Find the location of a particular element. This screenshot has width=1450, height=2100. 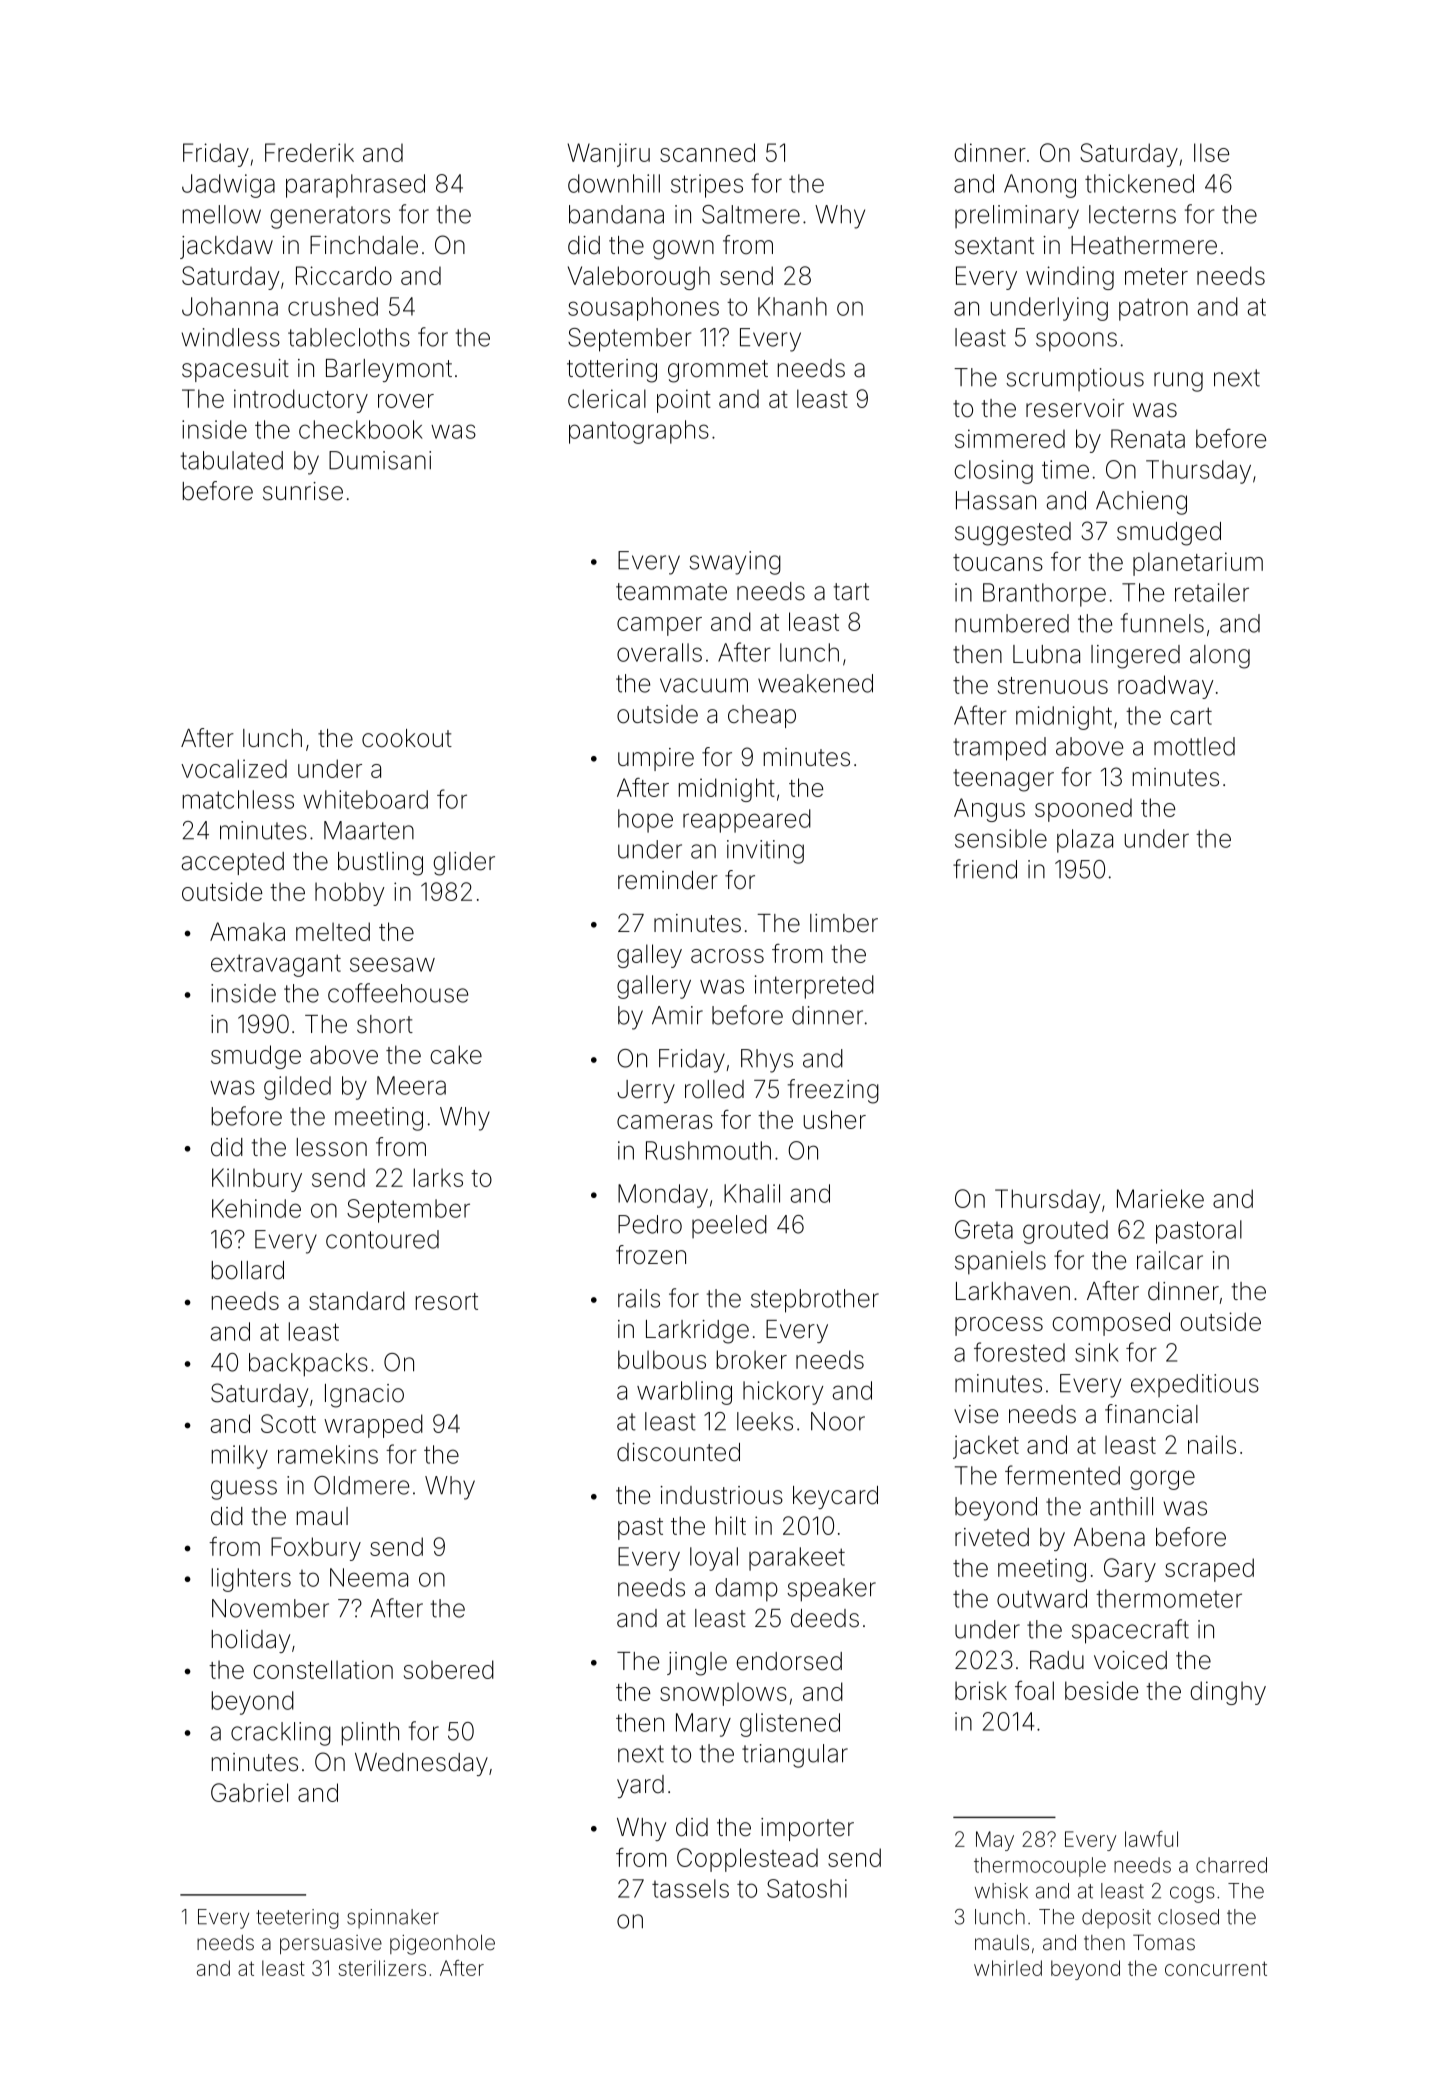

sextant is located at coordinates (994, 246).
